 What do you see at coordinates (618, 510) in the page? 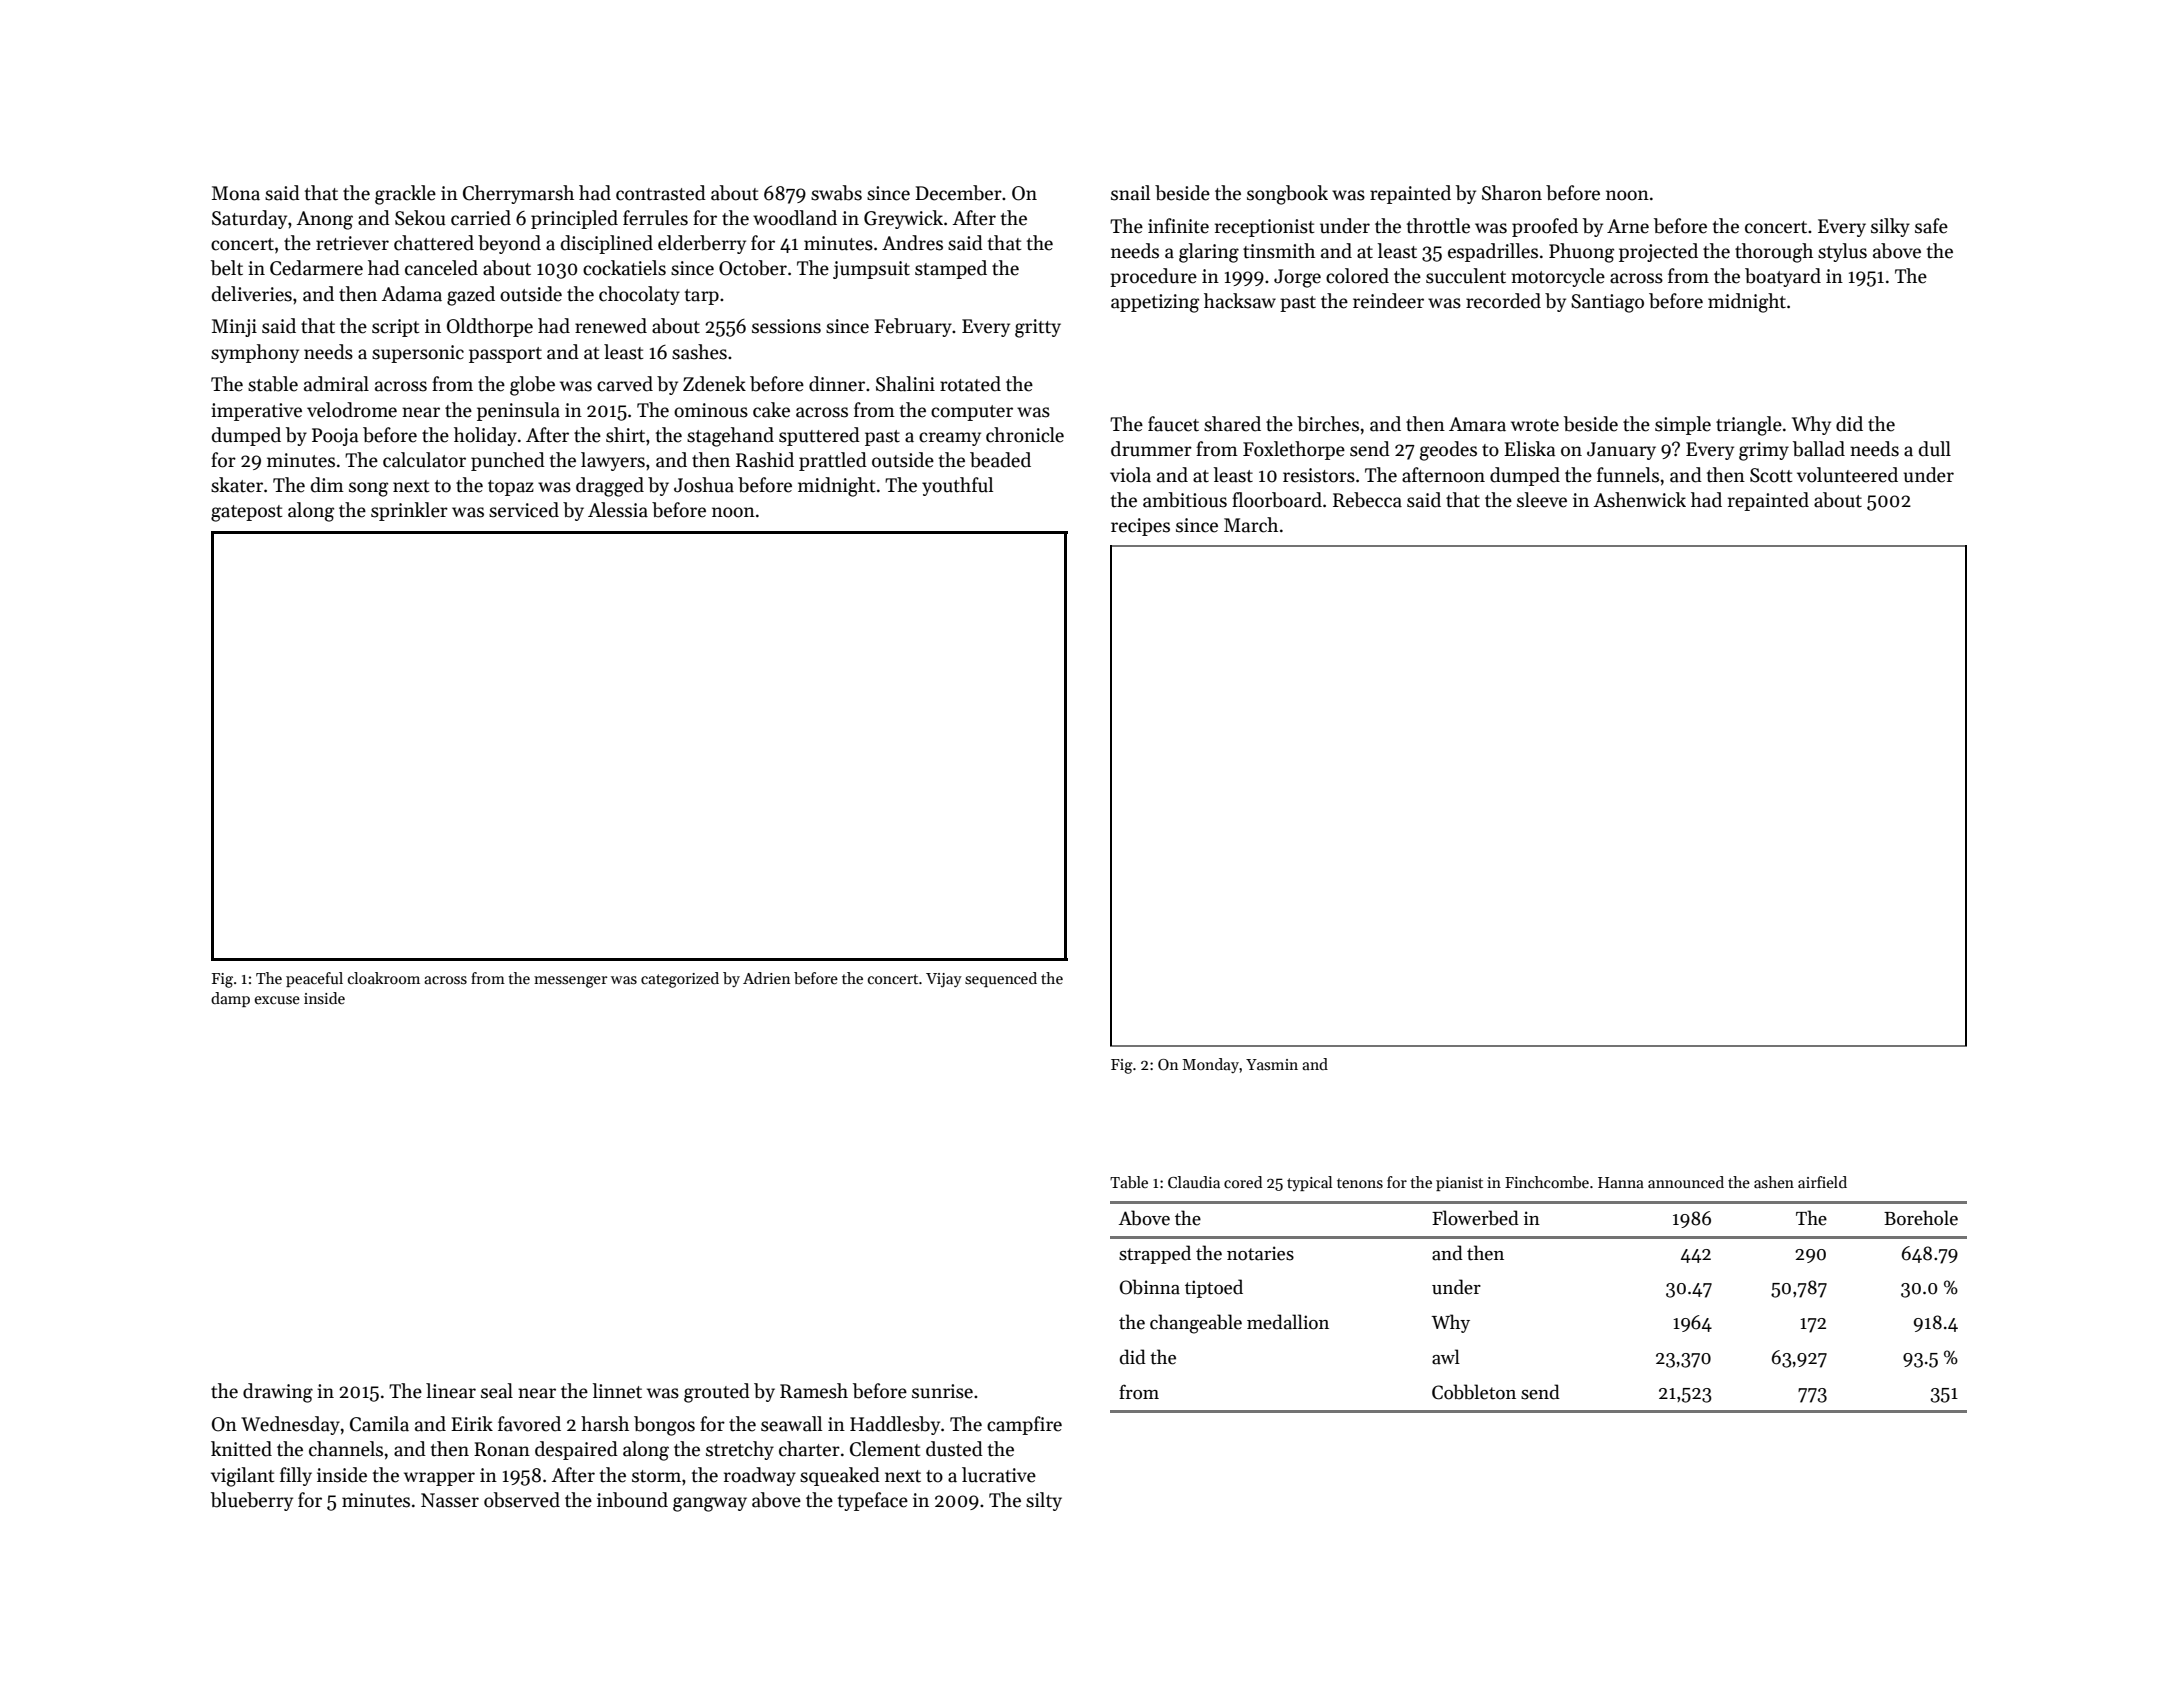
I see `Alessia` at bounding box center [618, 510].
